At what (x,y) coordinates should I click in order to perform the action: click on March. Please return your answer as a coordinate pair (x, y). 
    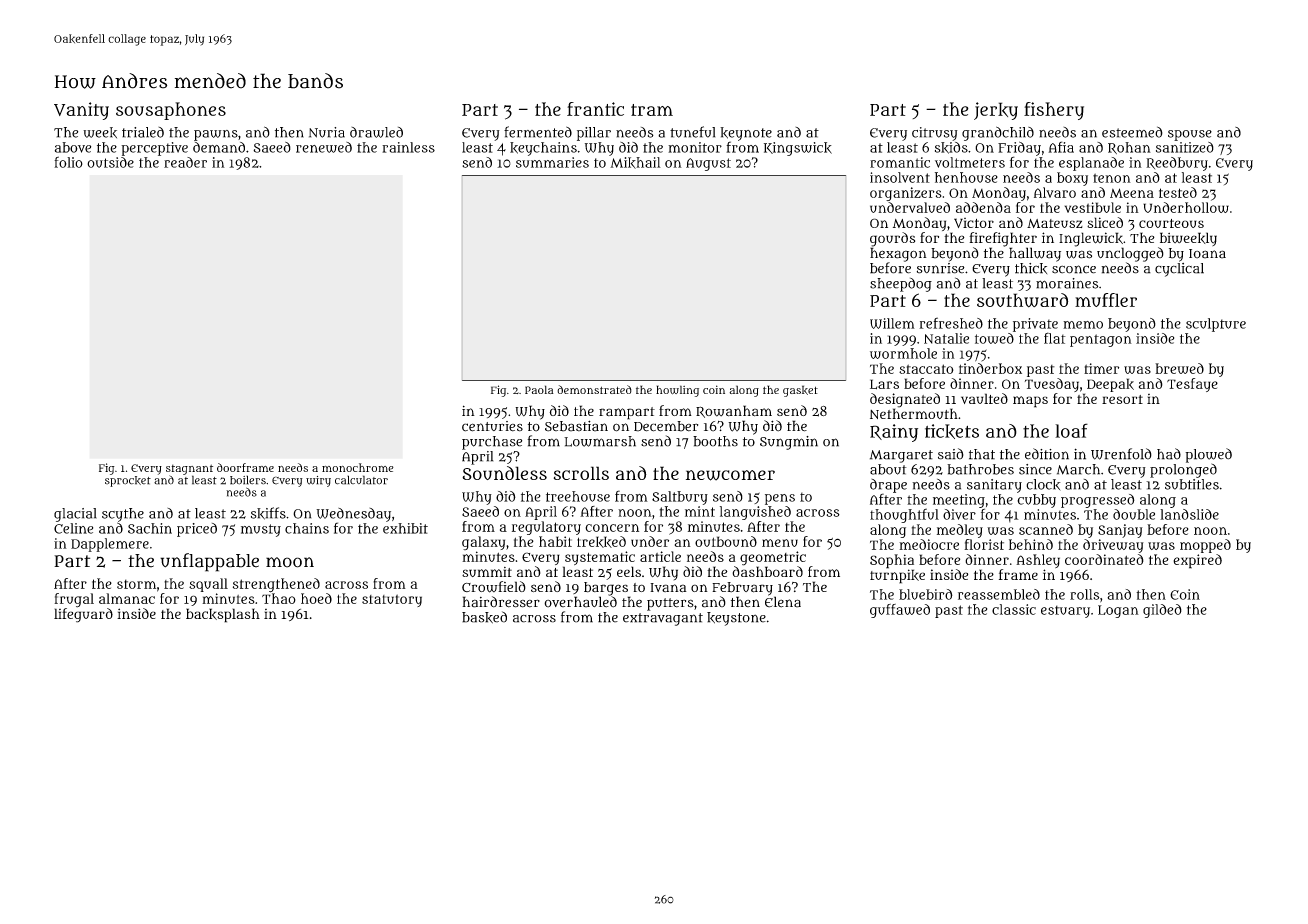
    Looking at the image, I should click on (1078, 469).
